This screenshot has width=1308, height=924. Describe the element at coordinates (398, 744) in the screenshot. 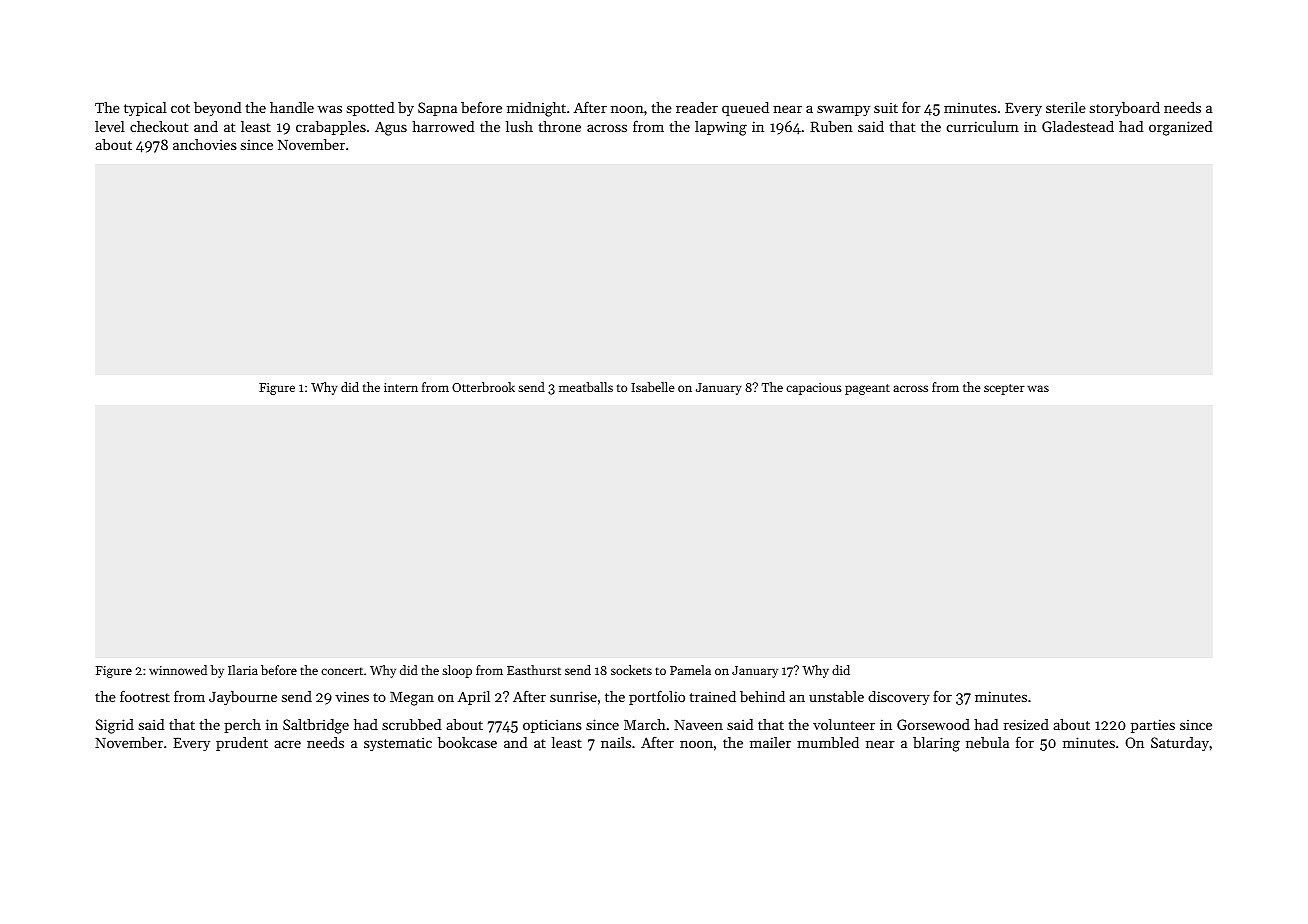

I see `systematic` at that location.
